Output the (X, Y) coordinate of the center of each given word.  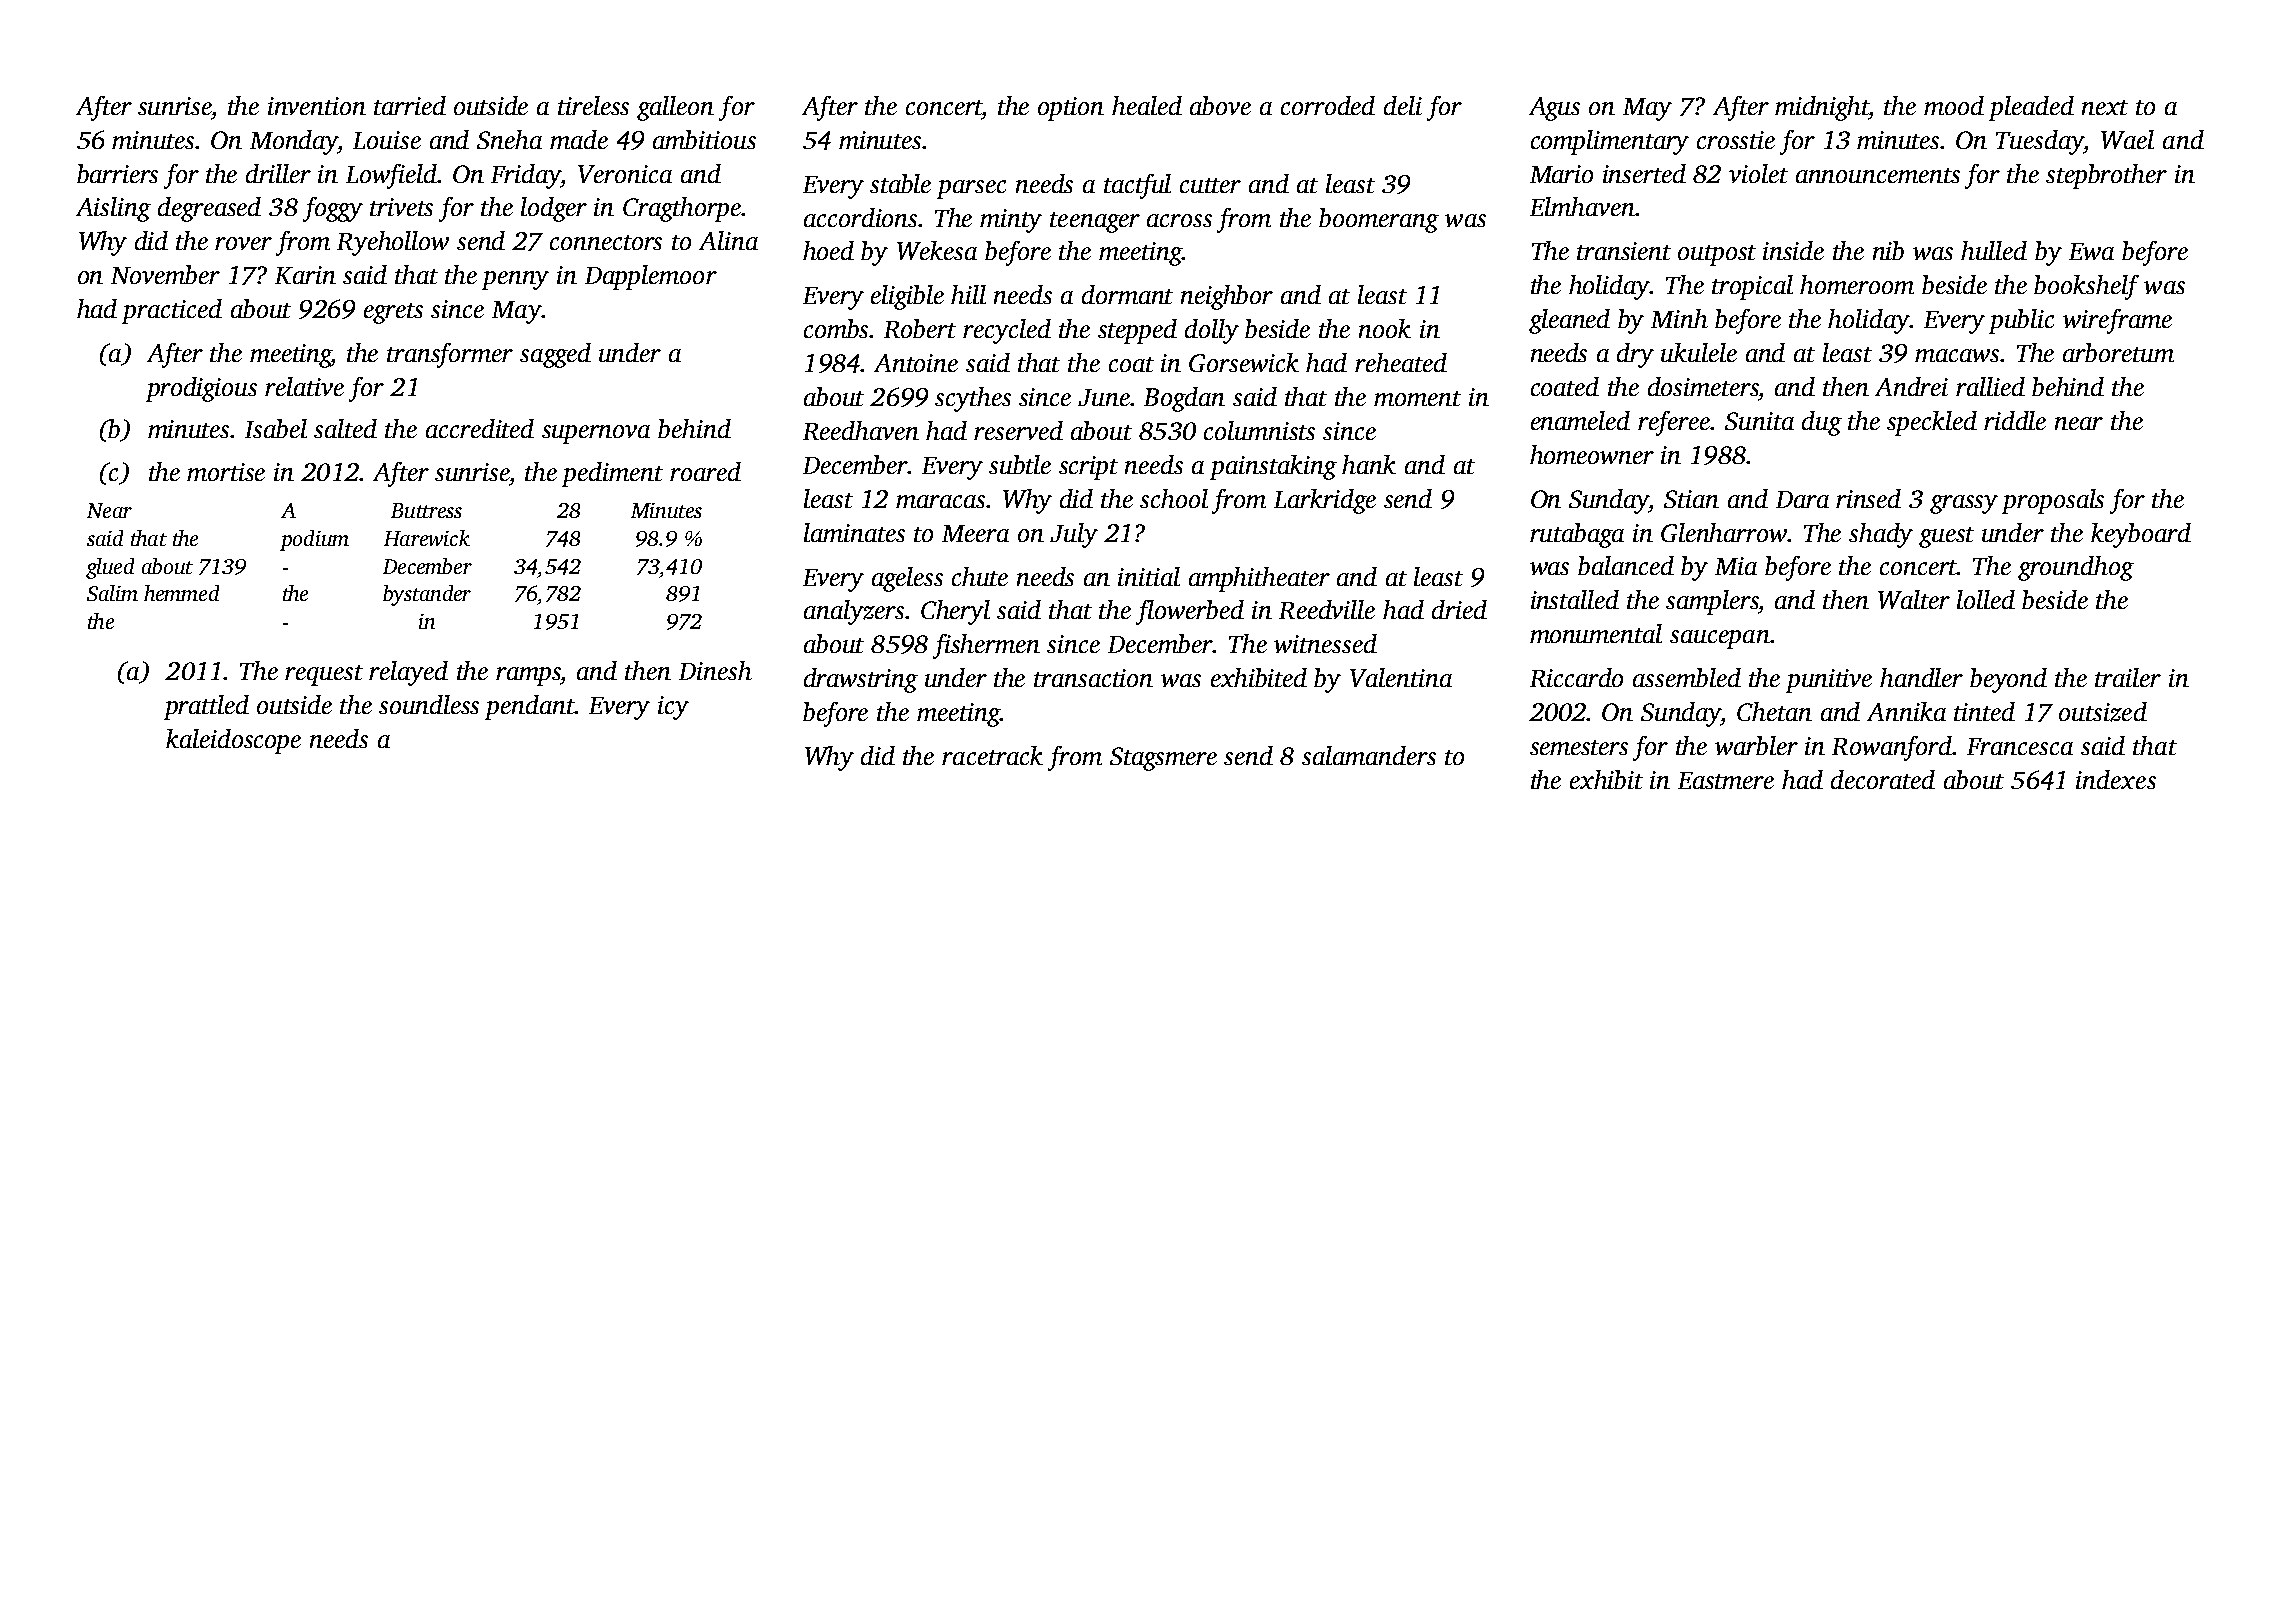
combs (837, 328)
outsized (2103, 712)
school (1174, 498)
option (1071, 109)
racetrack (992, 755)
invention (317, 106)
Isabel (276, 428)
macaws (1958, 355)
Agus (1554, 109)
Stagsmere (1163, 759)
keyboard (2141, 535)
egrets (393, 313)
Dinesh (715, 670)
